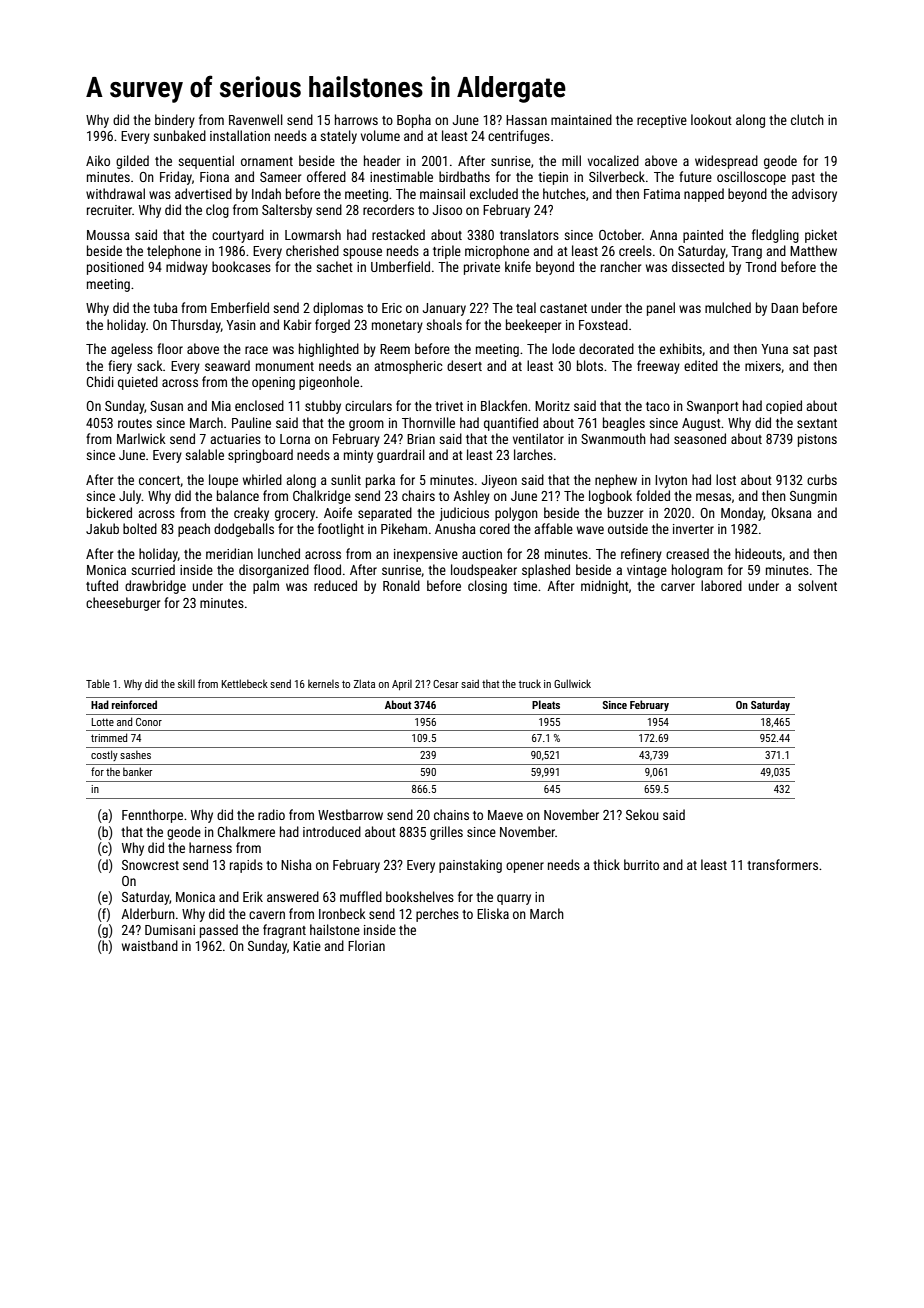 The image size is (924, 1308). Describe the element at coordinates (194, 530) in the screenshot. I see `peach` at that location.
